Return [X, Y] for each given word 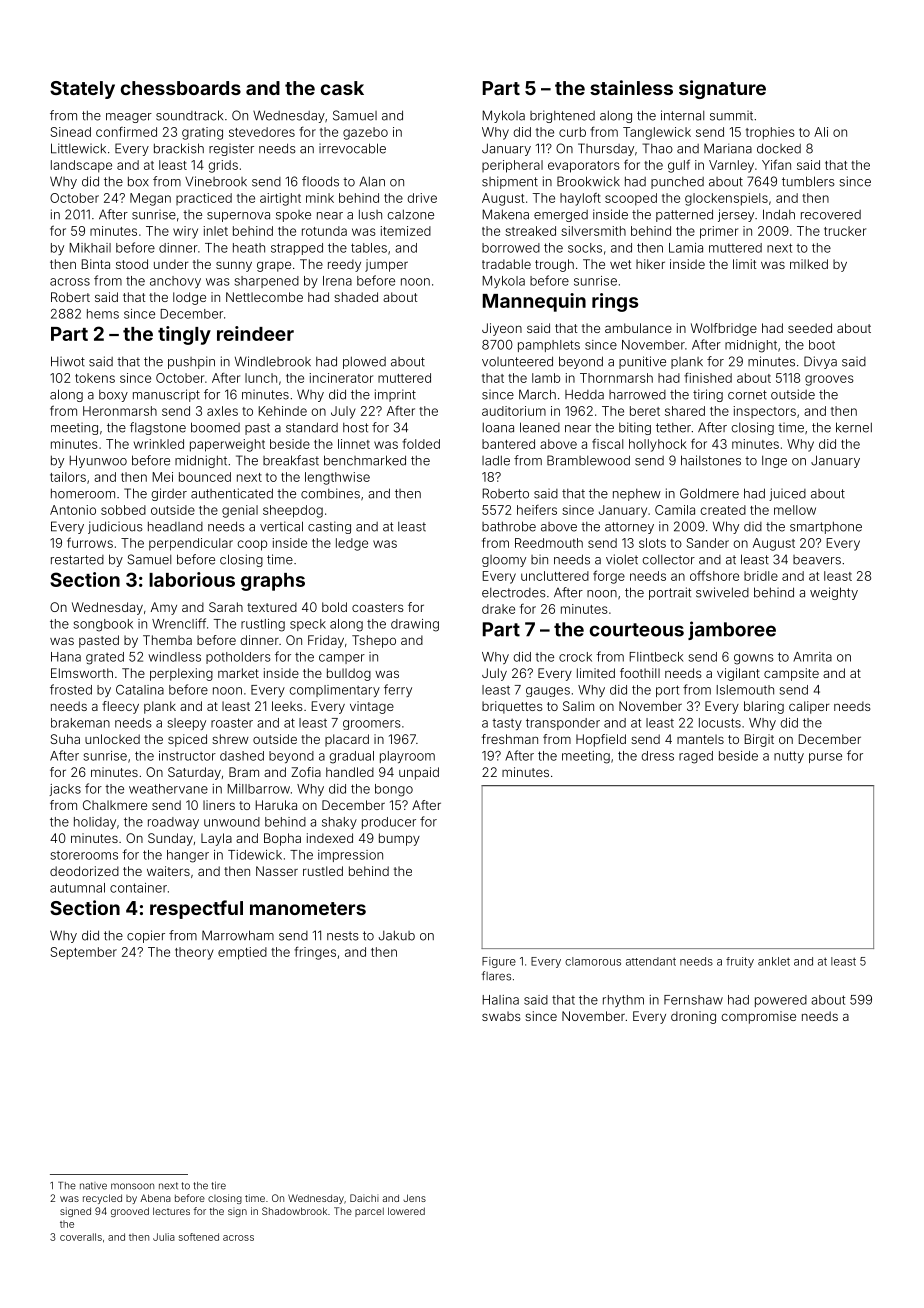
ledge [352, 544]
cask [342, 88]
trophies [770, 133]
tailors [68, 477]
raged [696, 757]
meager [129, 118]
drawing [415, 625]
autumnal [77, 888]
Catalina [140, 690]
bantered [508, 444]
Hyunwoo [98, 461]
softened [199, 1237]
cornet [747, 395]
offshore [714, 575]
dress [658, 756]
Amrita [812, 657]
